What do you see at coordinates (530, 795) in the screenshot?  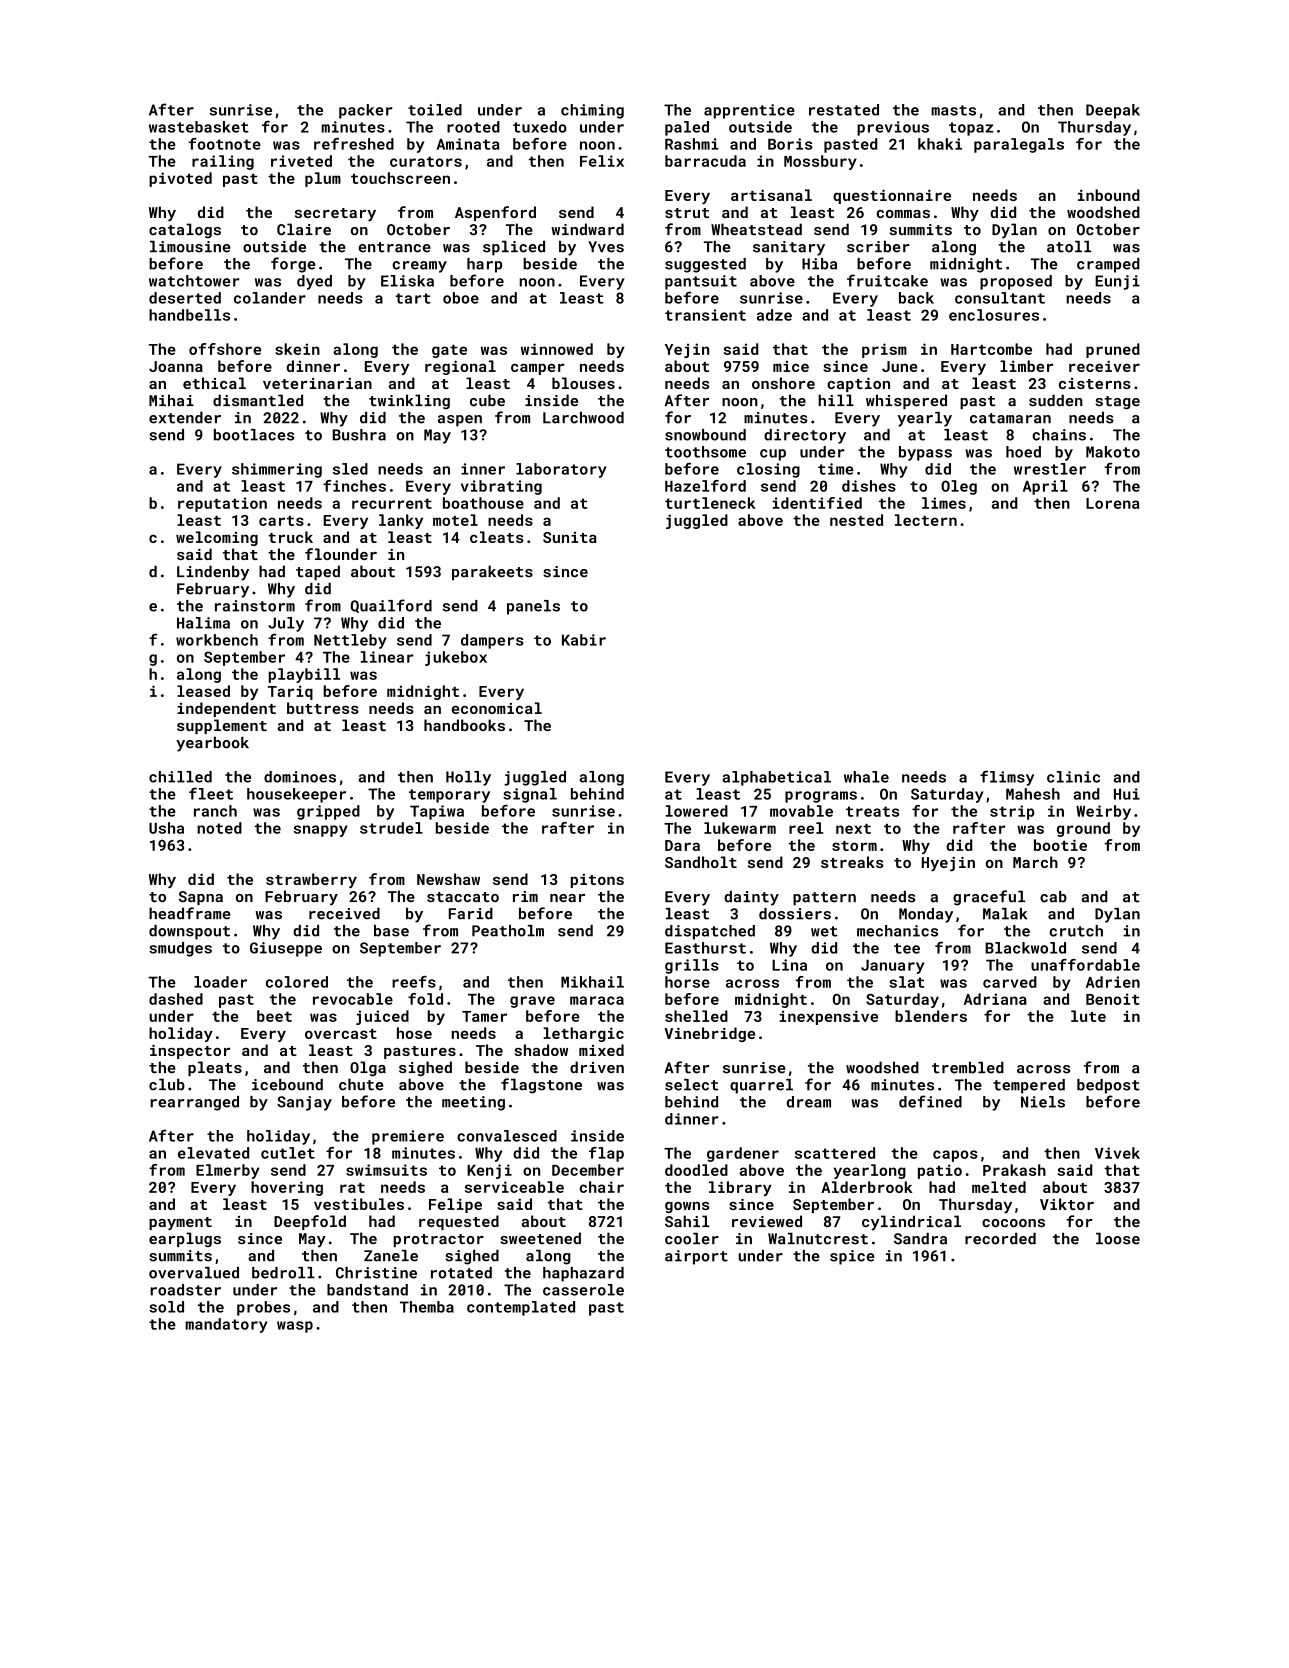 I see `signal` at bounding box center [530, 795].
